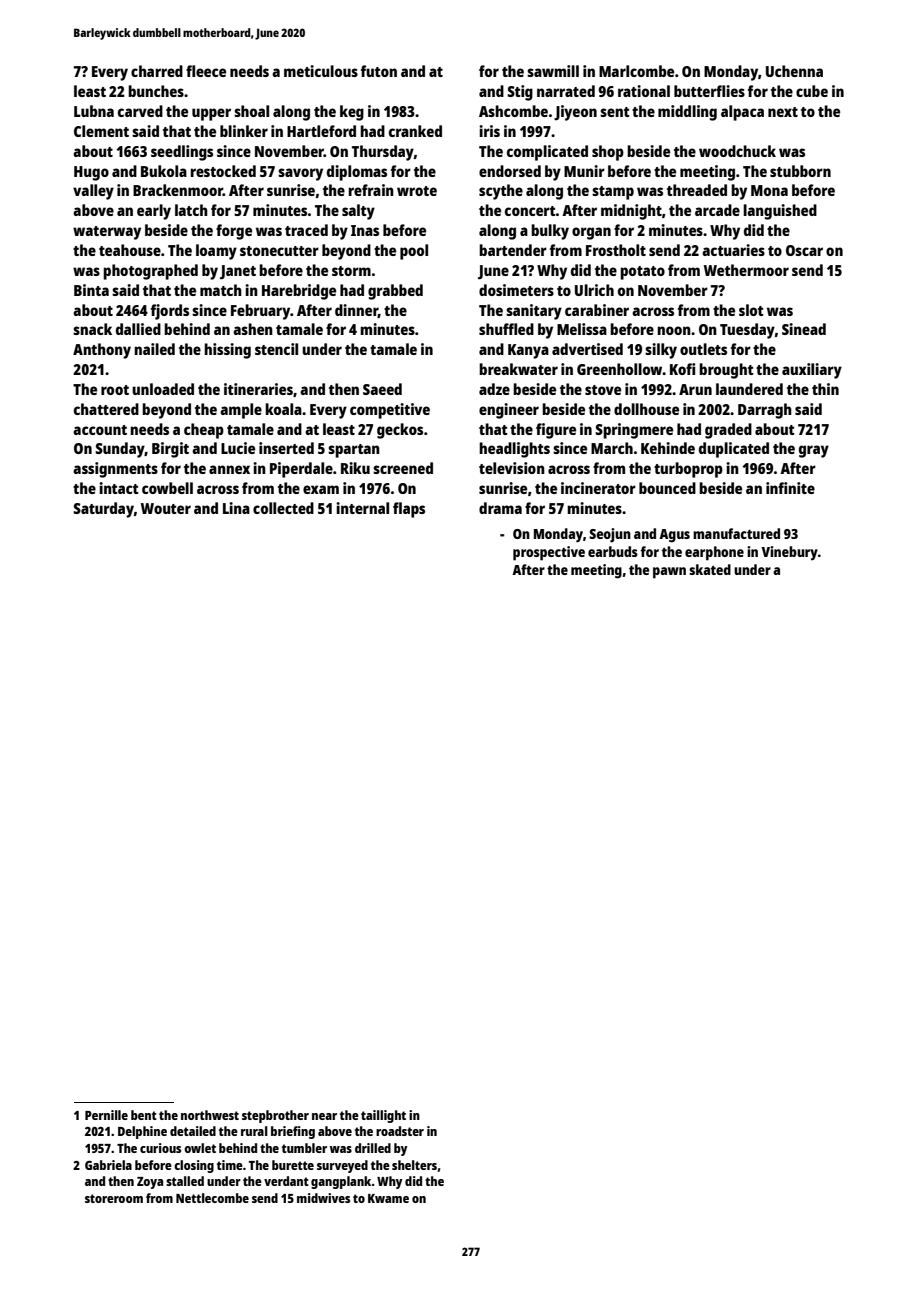 This screenshot has height=1308, width=924. What do you see at coordinates (636, 71) in the screenshot?
I see `Marlcombe` at bounding box center [636, 71].
